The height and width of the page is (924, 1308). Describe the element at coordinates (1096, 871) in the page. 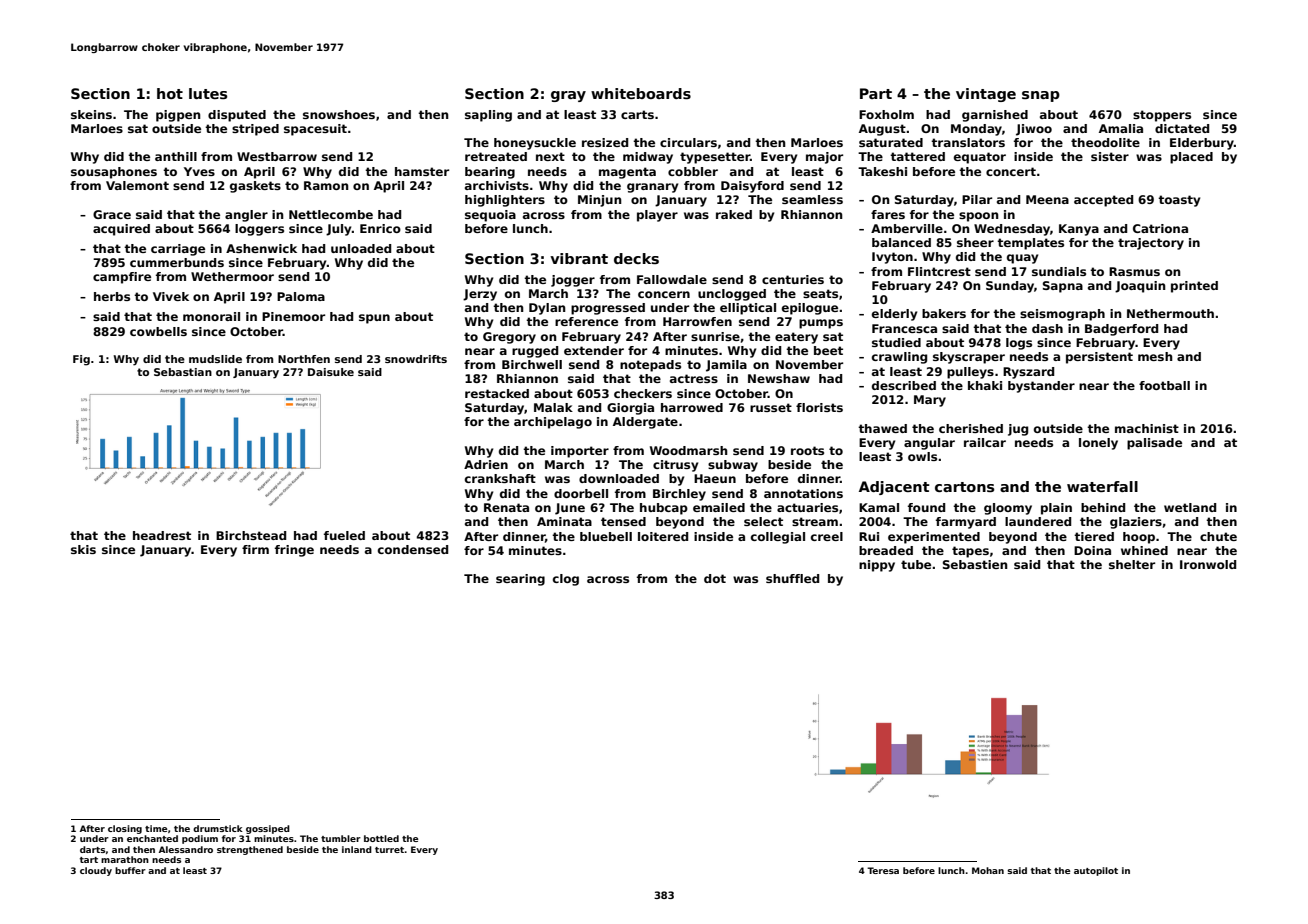

I see `autopilot` at that location.
